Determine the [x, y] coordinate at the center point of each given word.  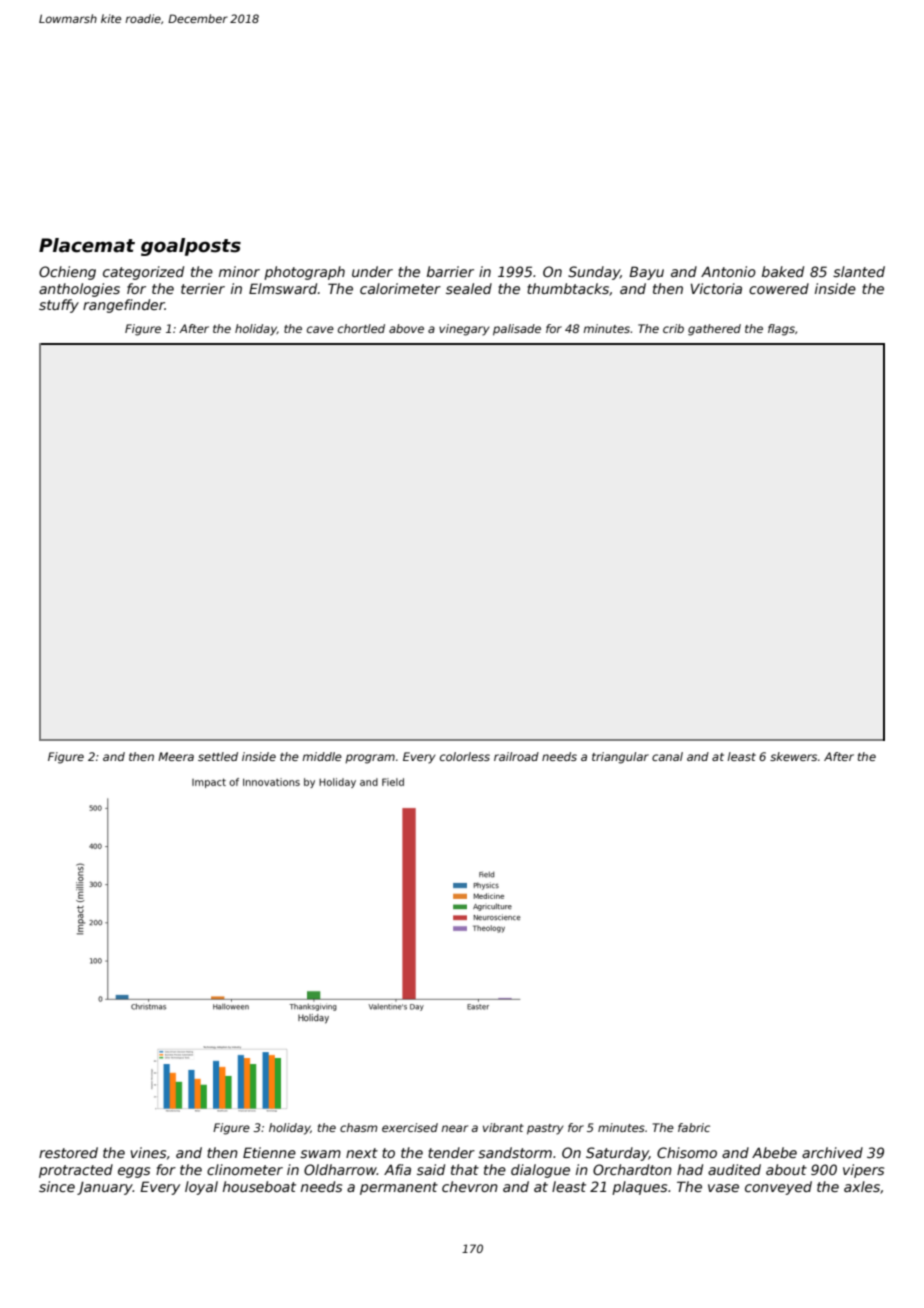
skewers [793, 756]
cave [320, 329]
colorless [465, 756]
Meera [176, 756]
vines [148, 1152]
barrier [450, 271]
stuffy [59, 306]
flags [781, 330]
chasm [358, 1127]
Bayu [646, 273]
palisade [517, 330]
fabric [694, 1127]
